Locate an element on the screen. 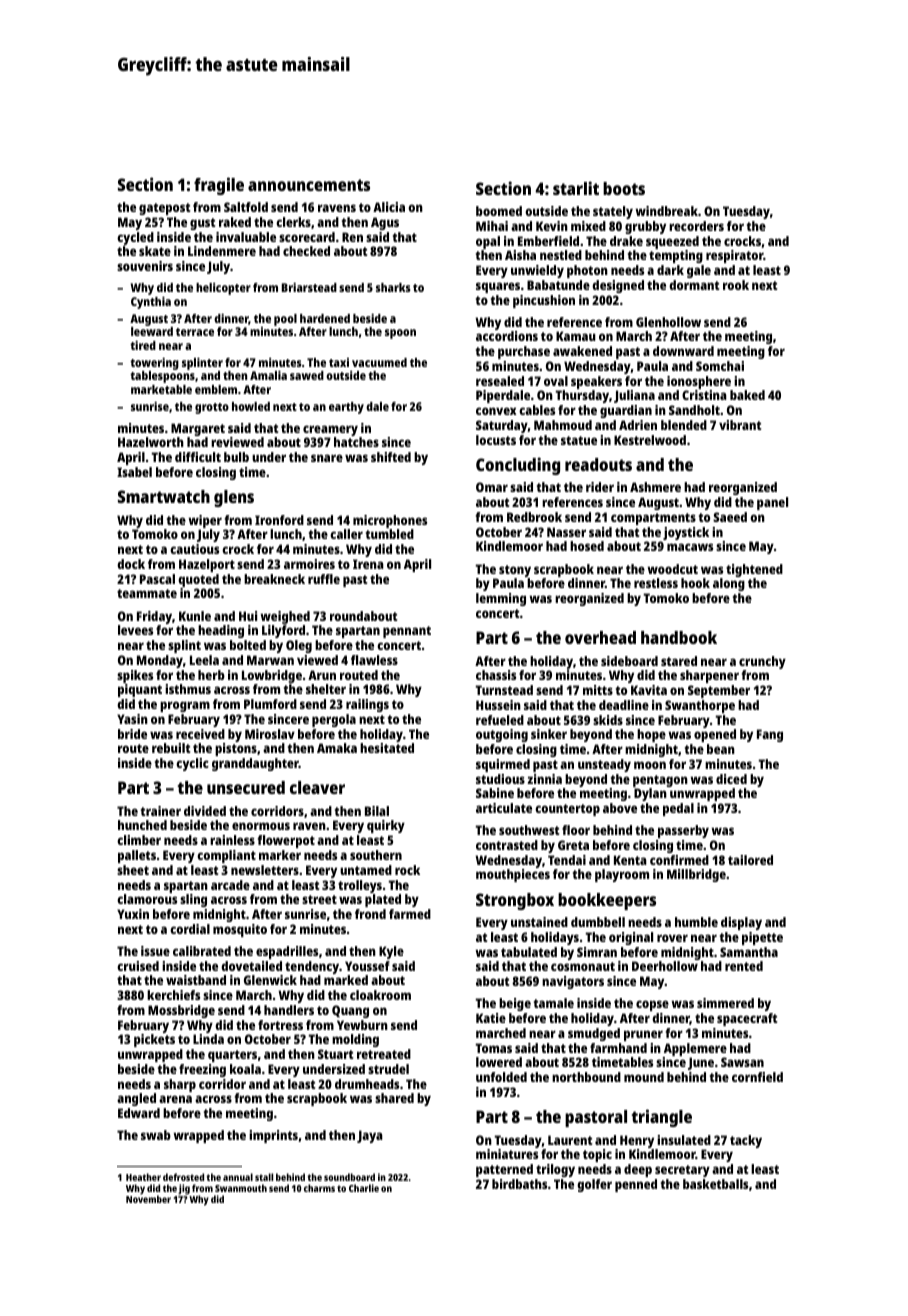 The image size is (908, 1316). basketballs is located at coordinates (715, 1184).
